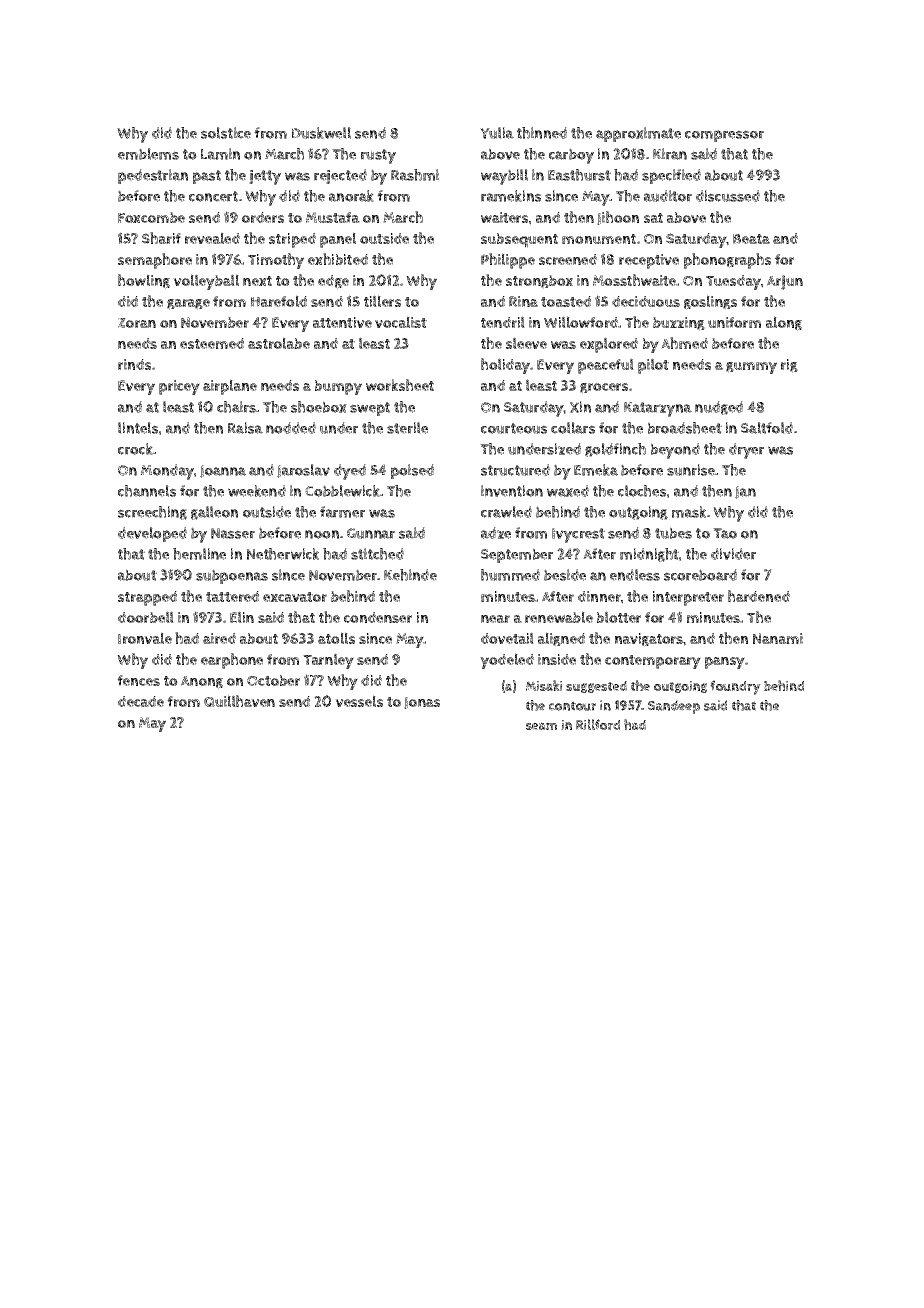  I want to click on goslings, so click(710, 302).
